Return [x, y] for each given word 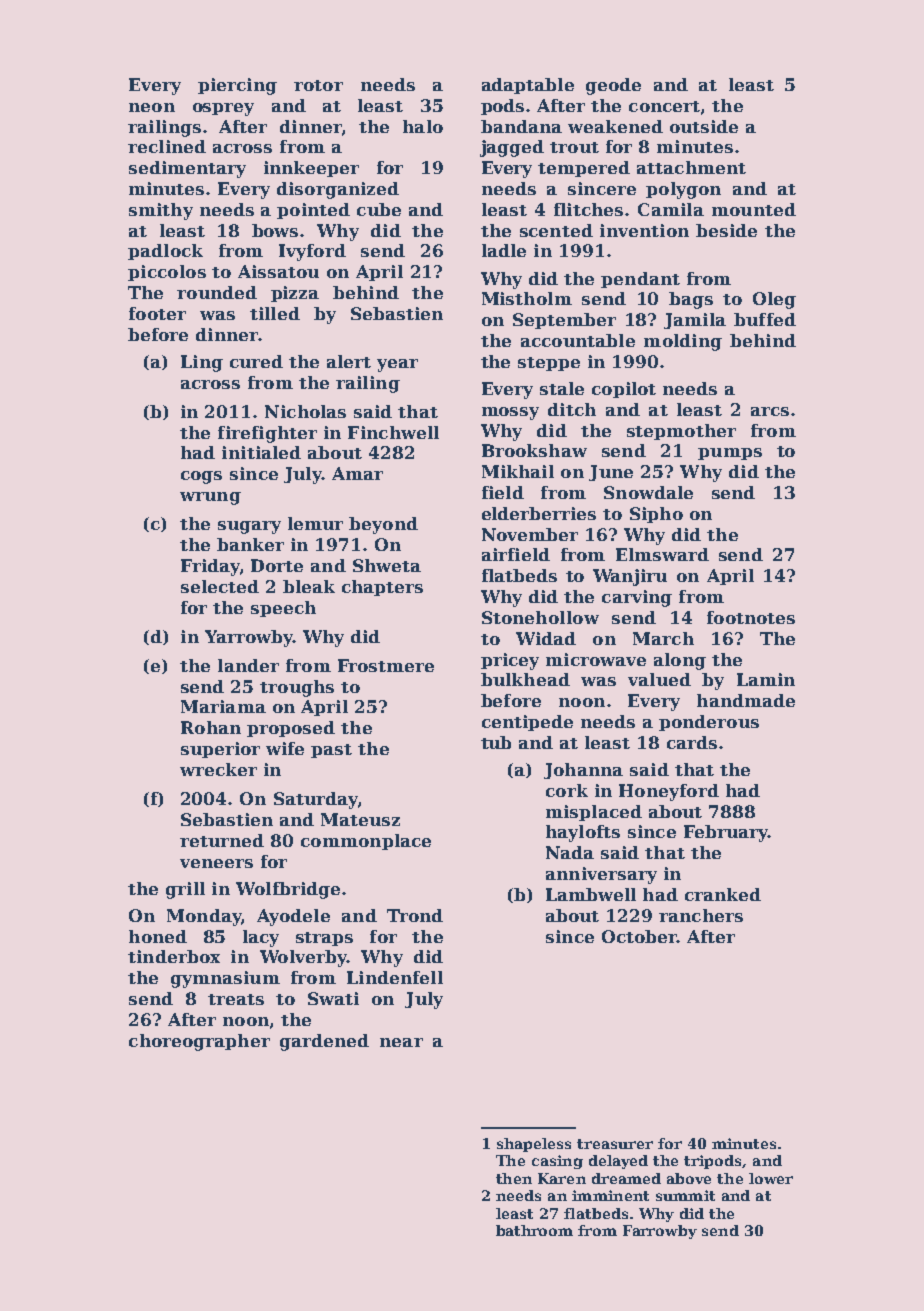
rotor [318, 85]
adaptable [528, 86]
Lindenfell [395, 977]
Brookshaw [534, 450]
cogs [201, 477]
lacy [261, 938]
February [726, 833]
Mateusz [360, 819]
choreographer [199, 1042]
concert [664, 106]
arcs [770, 411]
